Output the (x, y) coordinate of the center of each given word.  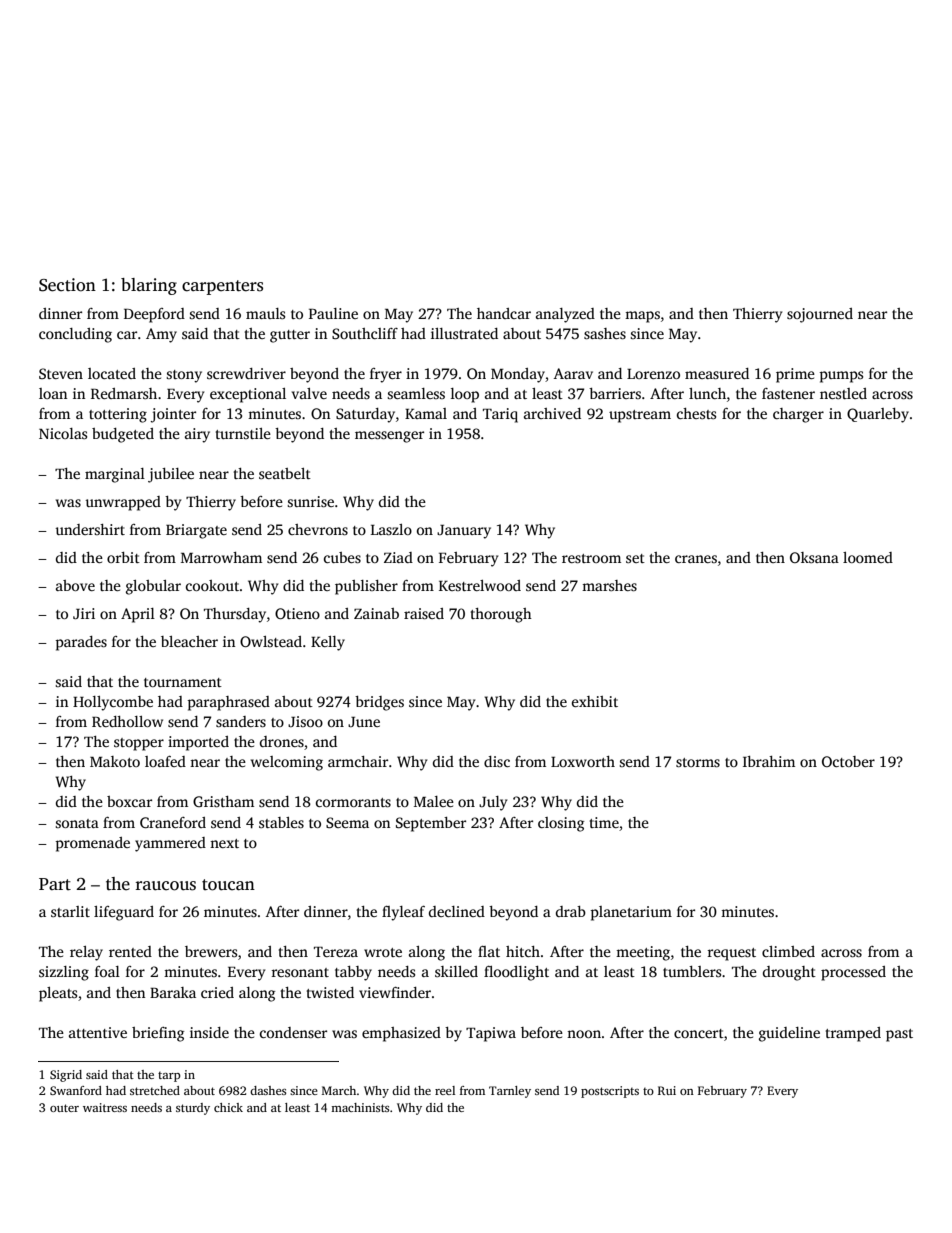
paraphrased (228, 703)
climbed (788, 951)
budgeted (123, 435)
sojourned (820, 315)
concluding (75, 335)
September (431, 824)
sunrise (310, 501)
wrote (383, 952)
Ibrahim (769, 761)
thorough (501, 615)
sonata (77, 823)
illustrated (464, 333)
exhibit (595, 701)
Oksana (814, 557)
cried (217, 992)
